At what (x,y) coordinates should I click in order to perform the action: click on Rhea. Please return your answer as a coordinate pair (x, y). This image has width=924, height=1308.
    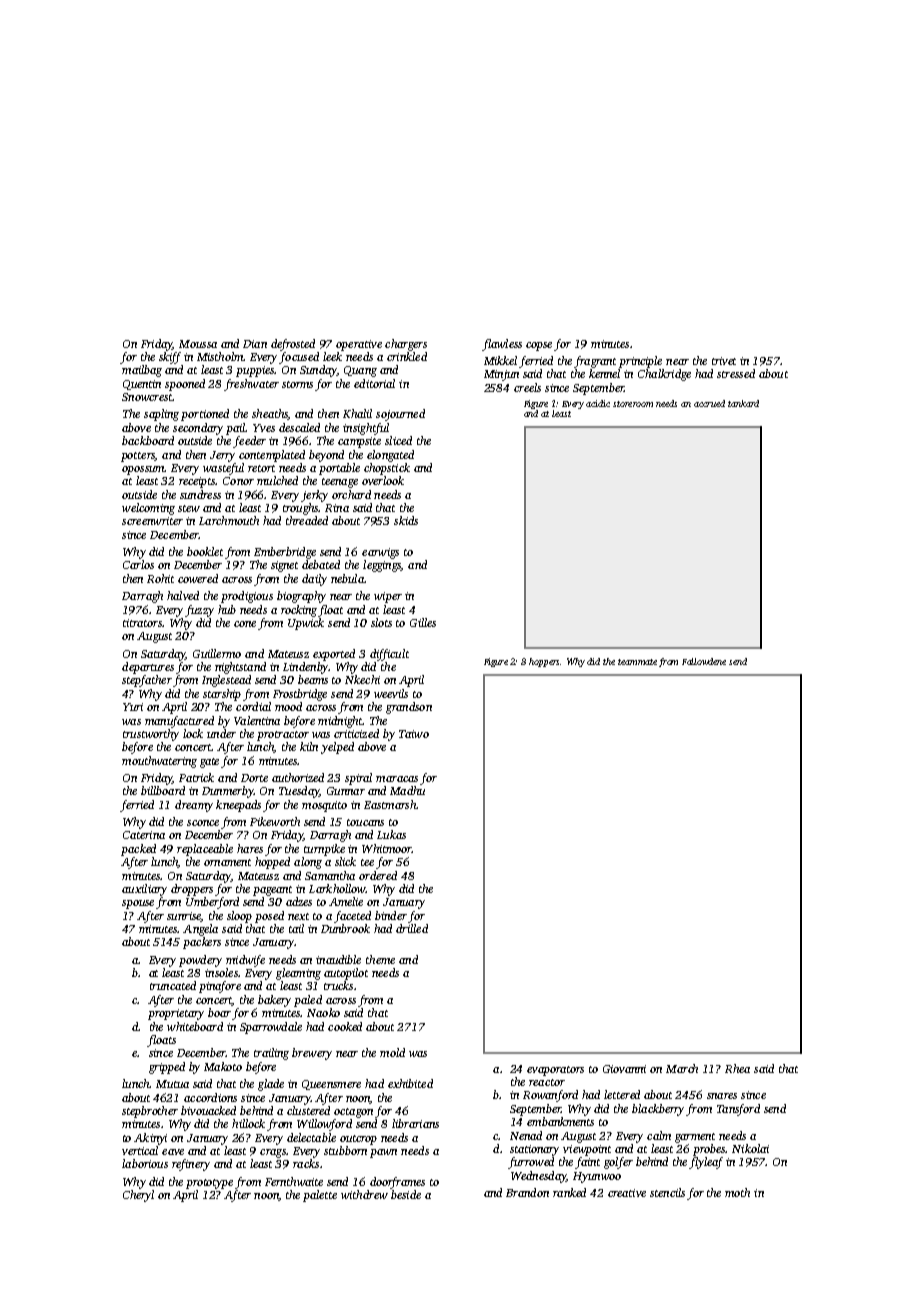
    Looking at the image, I should click on (737, 1068).
